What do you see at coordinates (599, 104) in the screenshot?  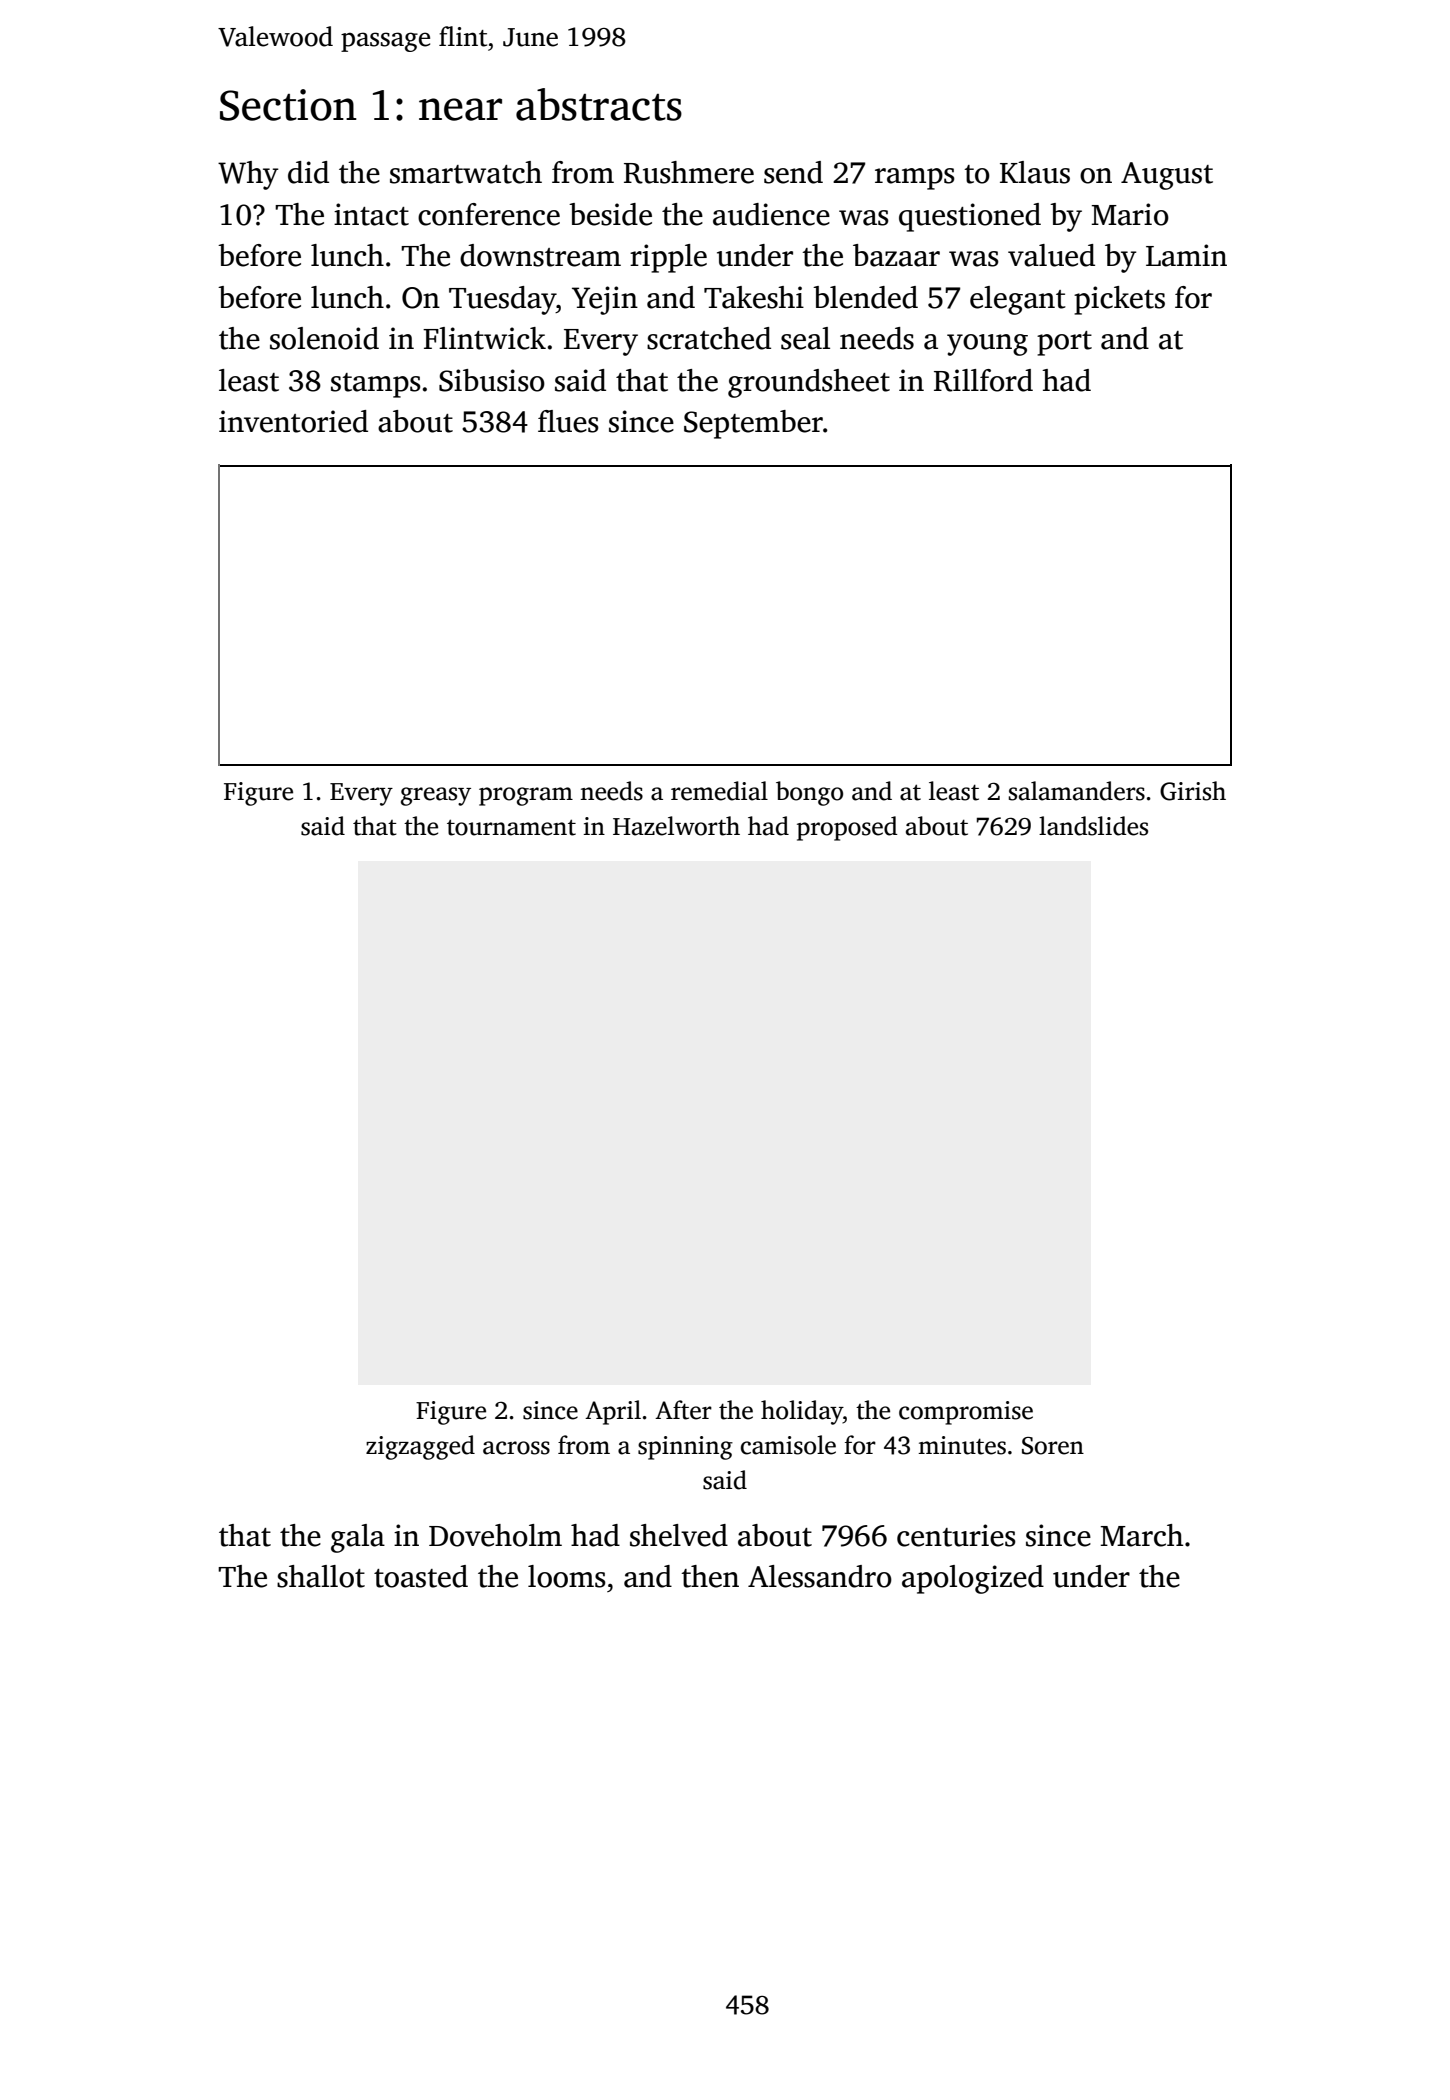 I see `abstracts` at bounding box center [599, 104].
